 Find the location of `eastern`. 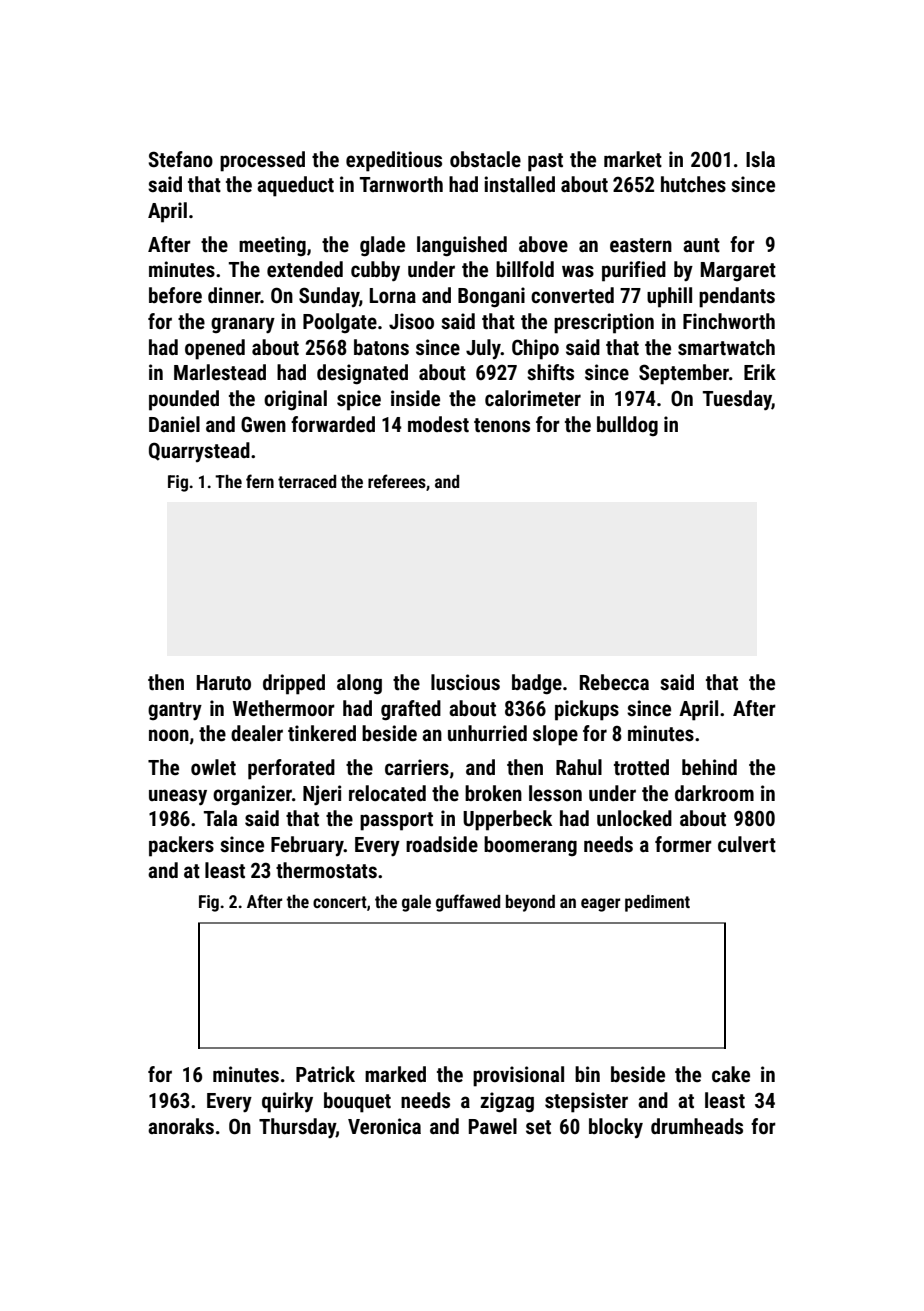

eastern is located at coordinates (641, 245).
